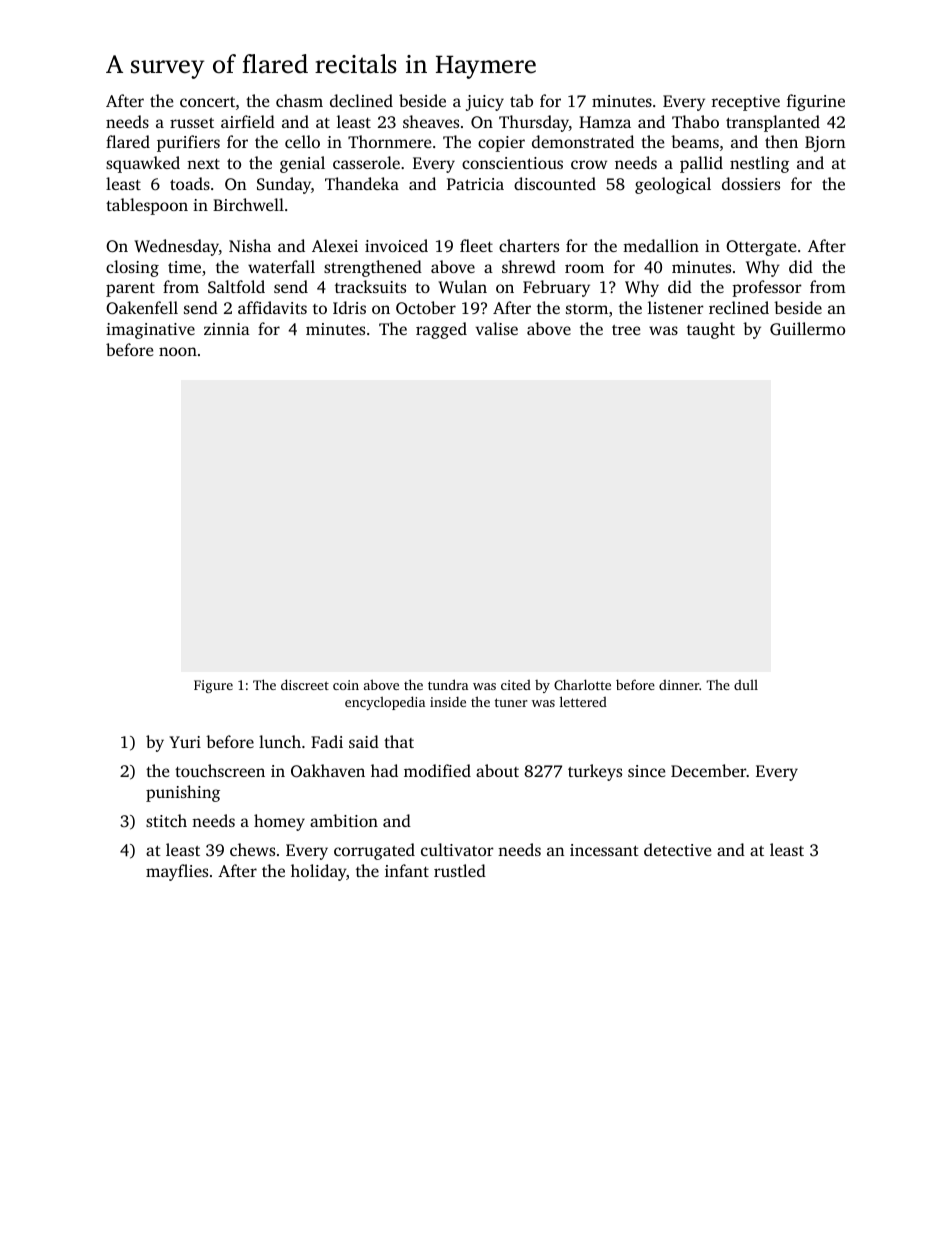 This document has height=1233, width=952. What do you see at coordinates (143, 164) in the document?
I see `squawked` at bounding box center [143, 164].
